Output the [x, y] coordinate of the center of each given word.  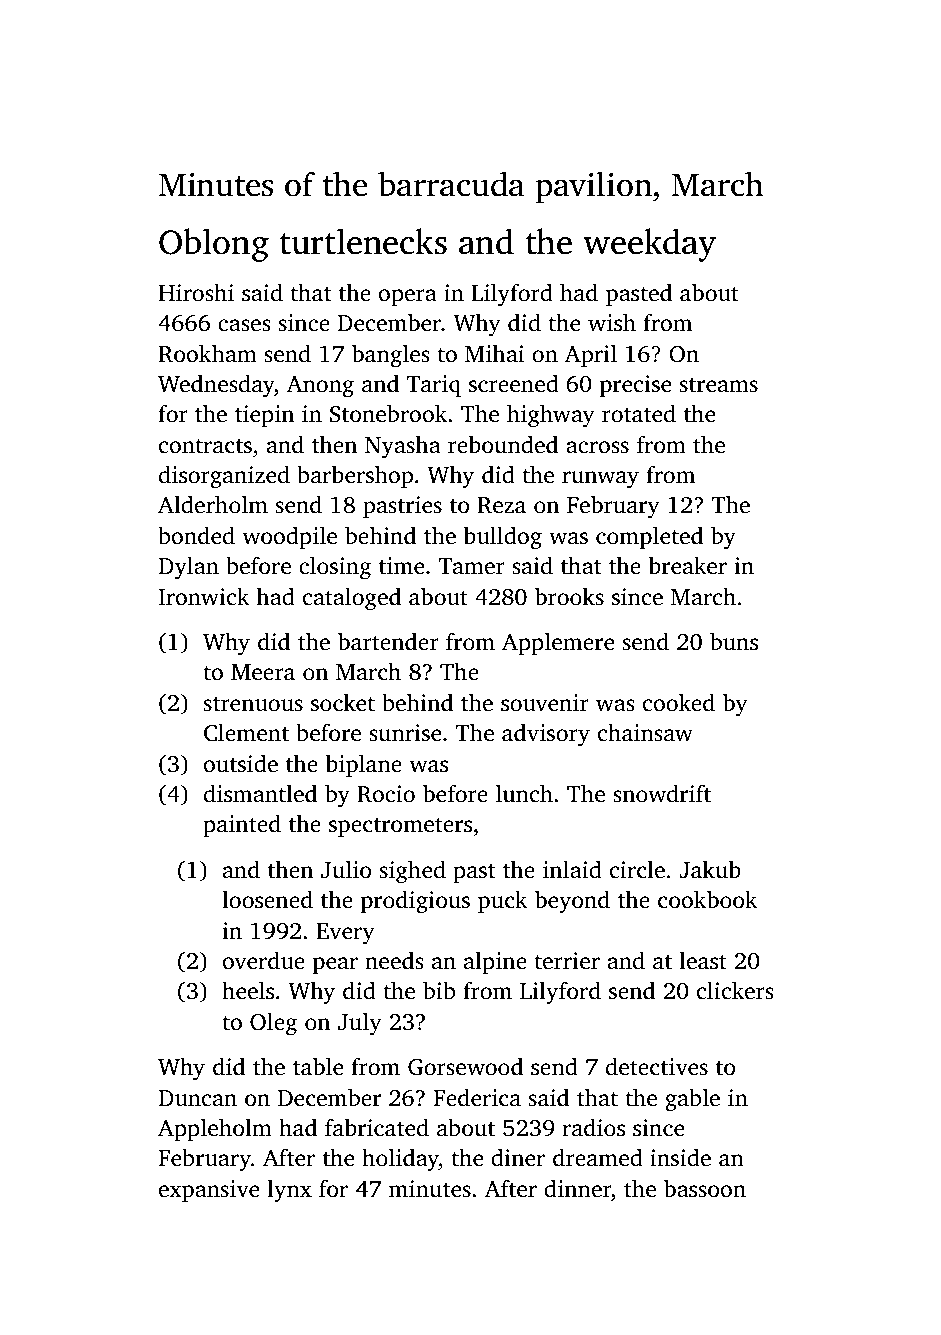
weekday [649, 245]
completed [649, 537]
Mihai [494, 353]
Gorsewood [465, 1066]
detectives [657, 1066]
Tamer [472, 566]
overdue [264, 960]
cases [244, 325]
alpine [495, 962]
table [318, 1066]
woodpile [289, 537]
